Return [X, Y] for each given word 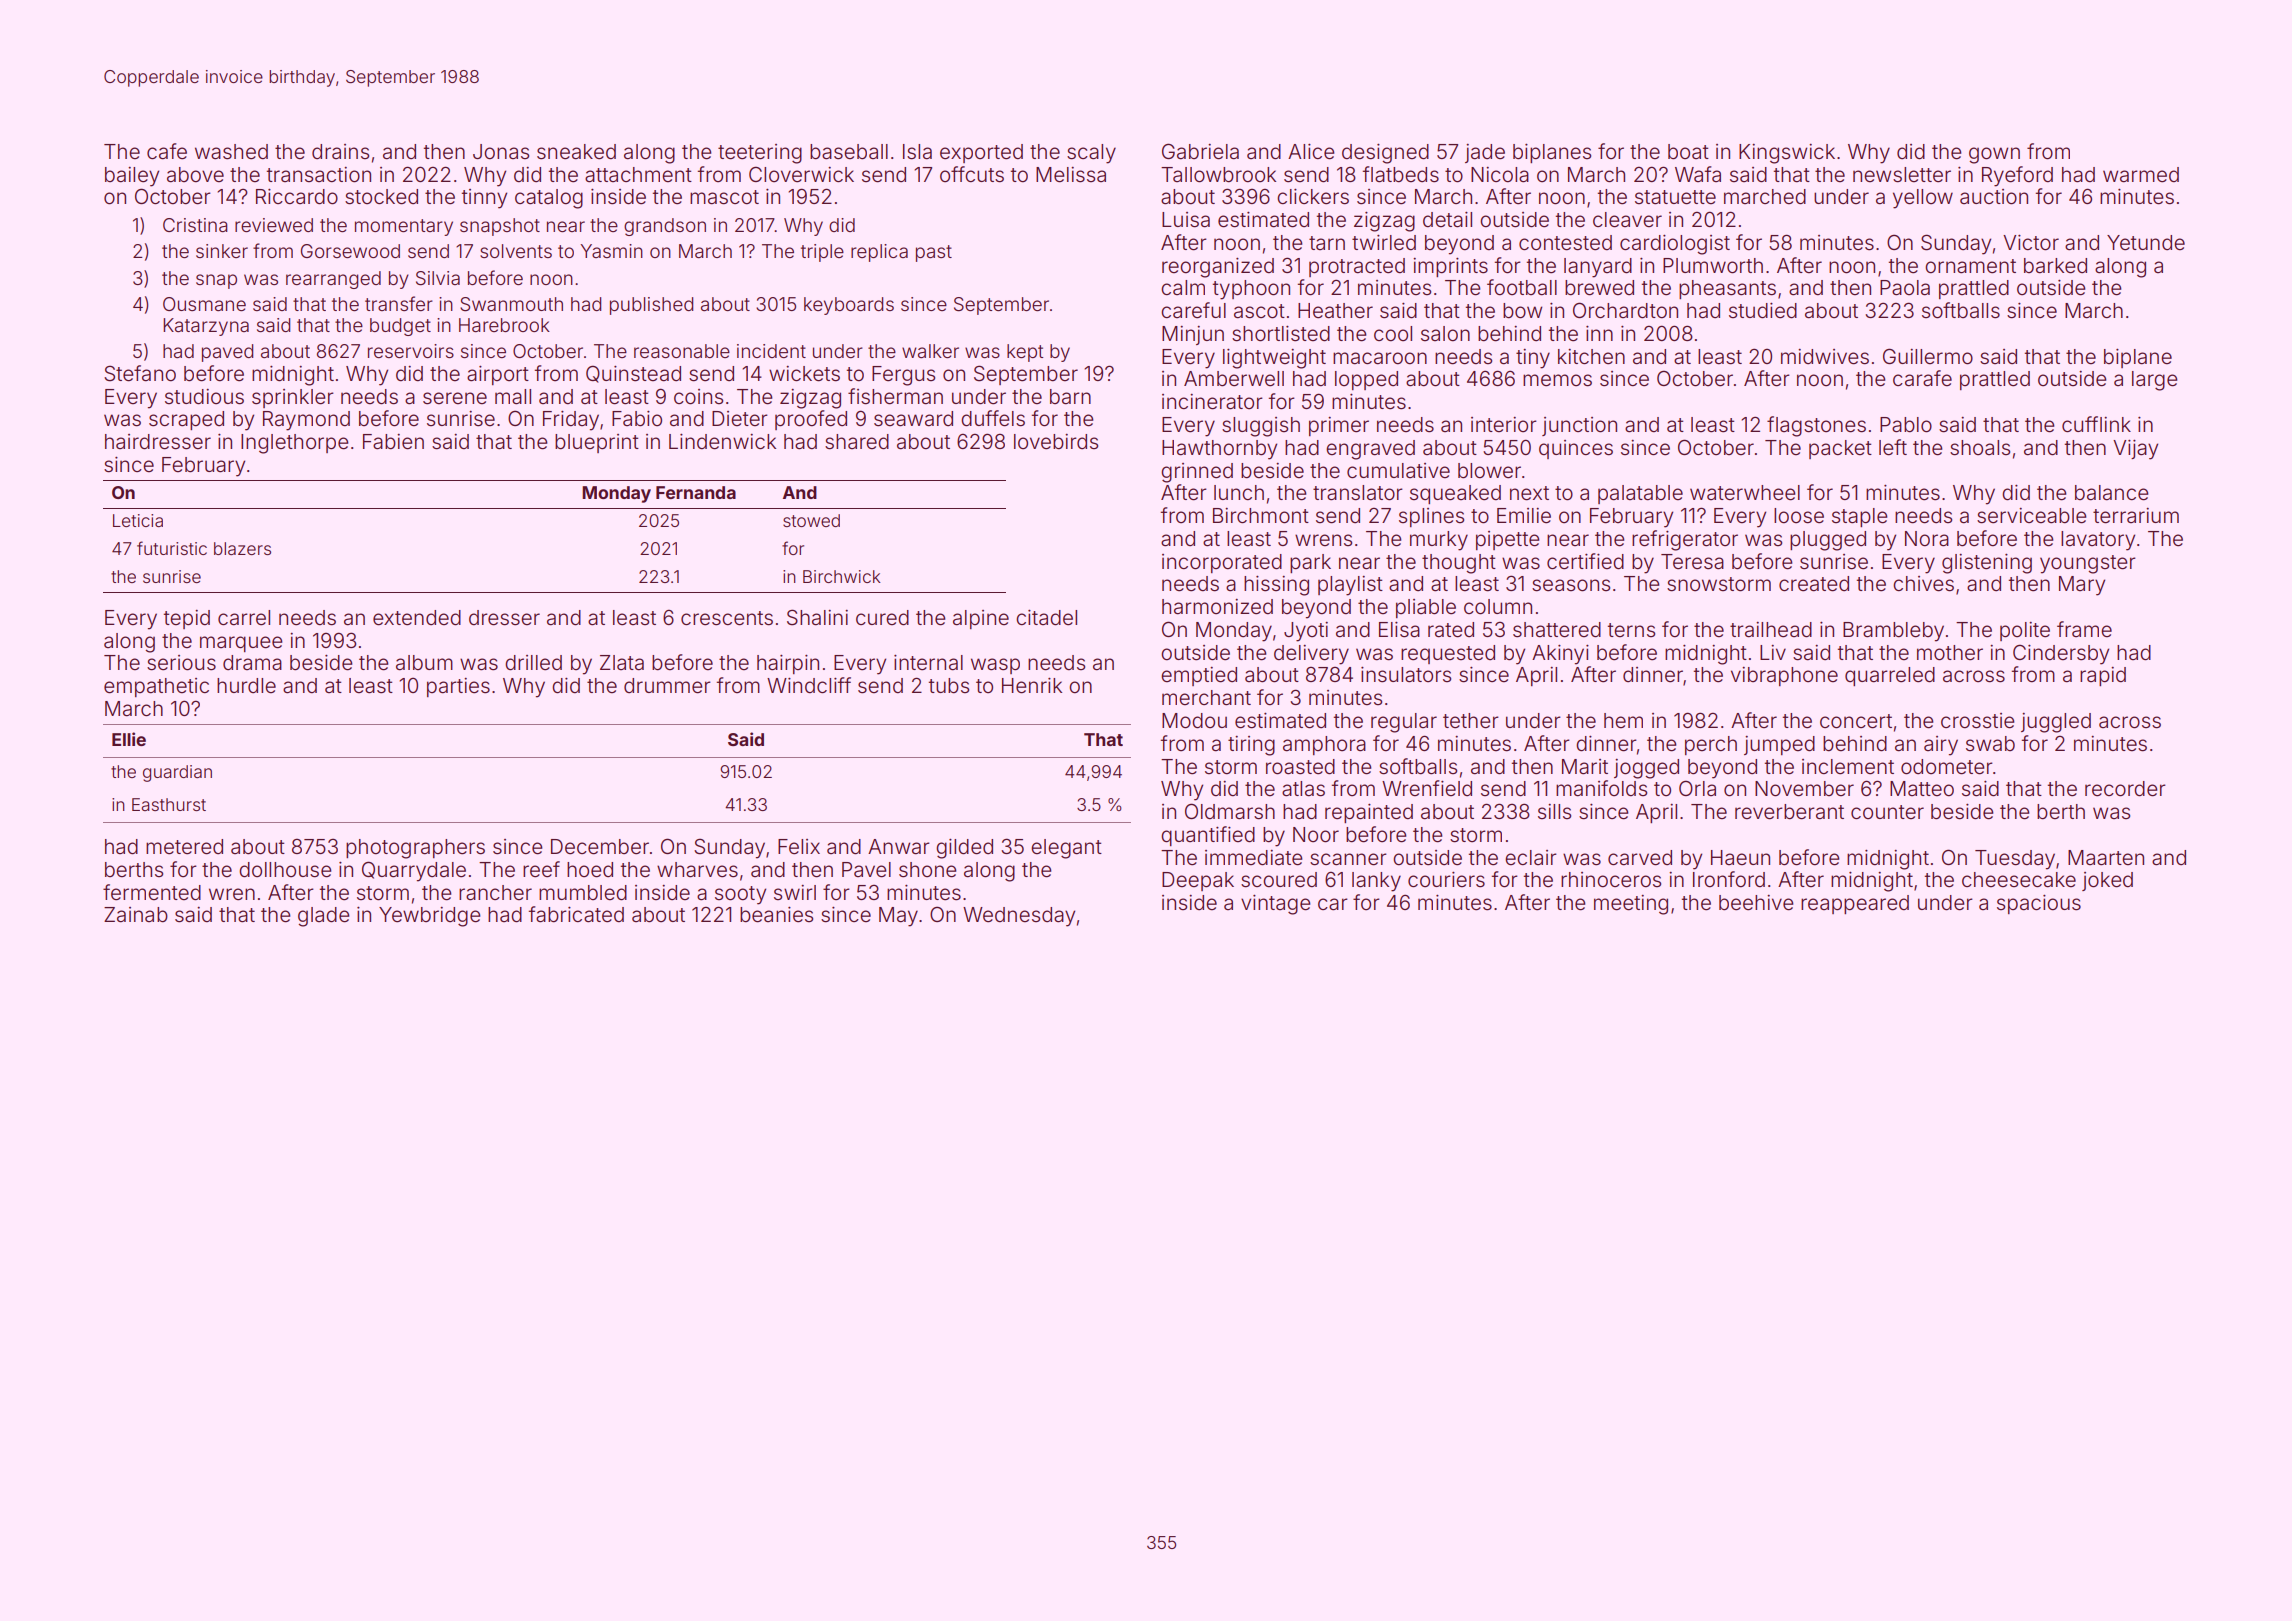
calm [1183, 287]
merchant [1206, 698]
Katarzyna [206, 327]
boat [1688, 152]
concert [1856, 721]
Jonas [501, 152]
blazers [242, 548]
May [898, 917]
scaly [1091, 154]
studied [1763, 311]
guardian [177, 773]
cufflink [2096, 424]
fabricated [576, 914]
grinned [1197, 473]
